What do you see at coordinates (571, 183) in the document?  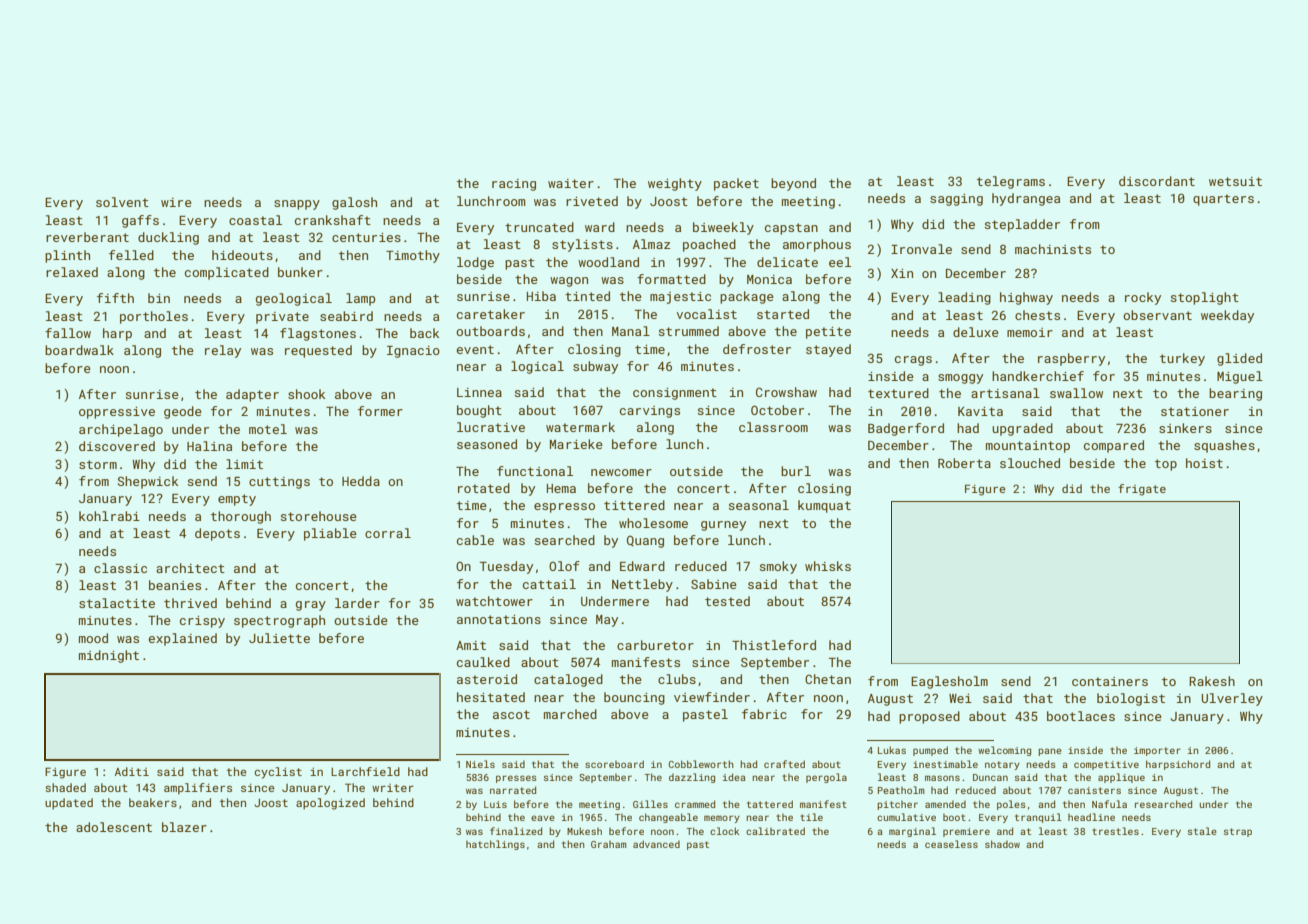 I see `waiter` at bounding box center [571, 183].
